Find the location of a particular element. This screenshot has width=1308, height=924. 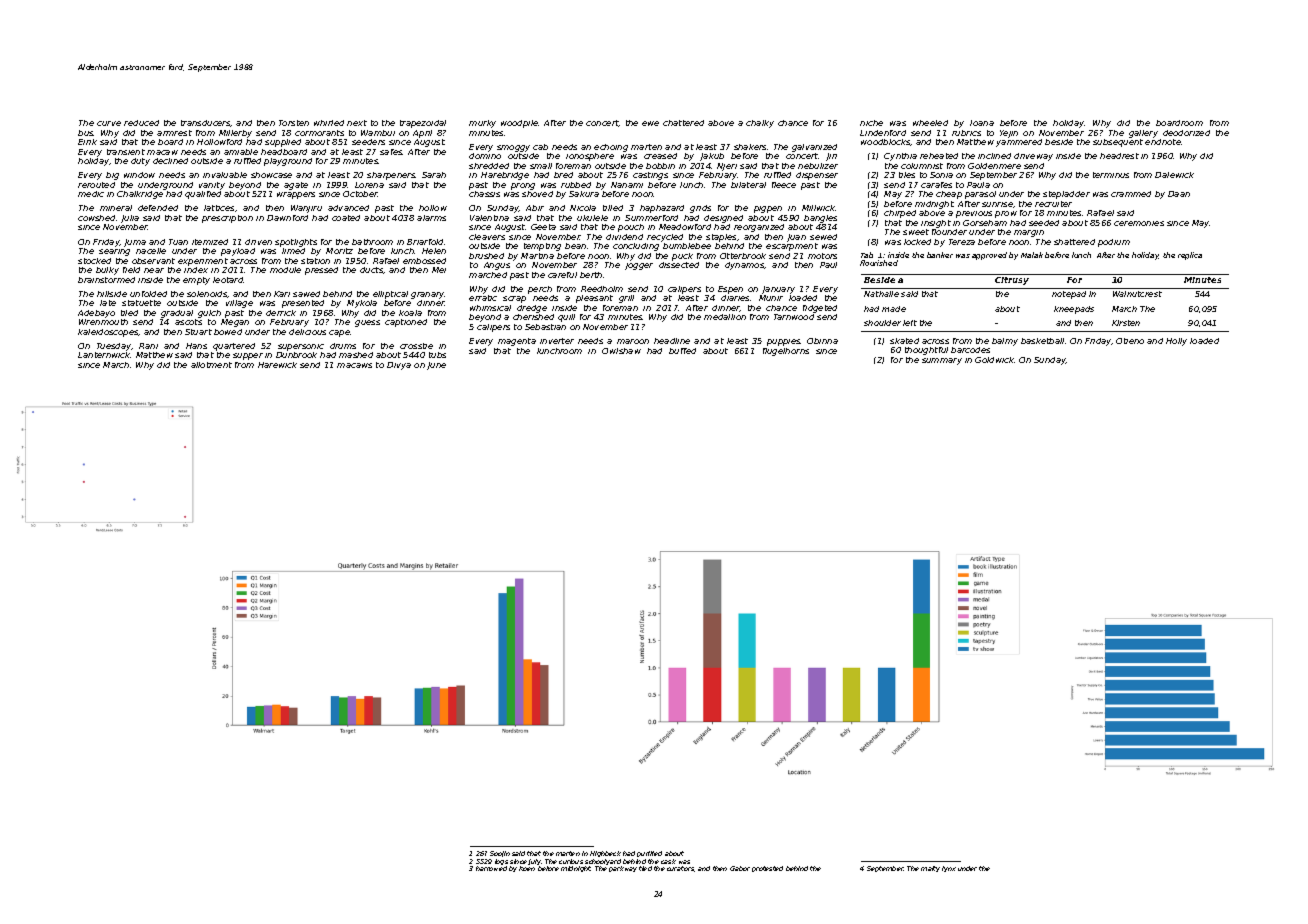

concluding is located at coordinates (636, 247).
